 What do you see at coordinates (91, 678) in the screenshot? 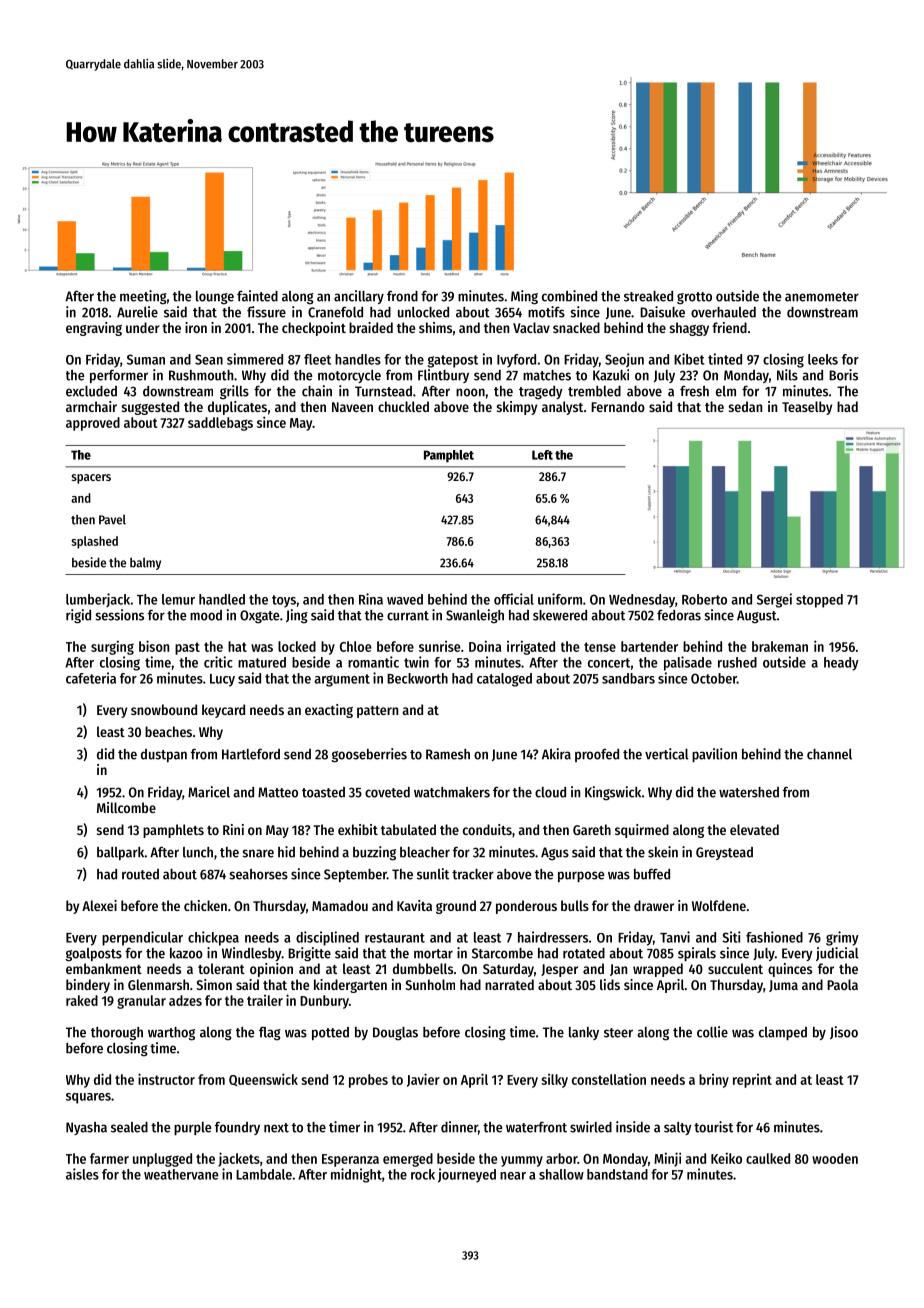
I see `cafeteria` at bounding box center [91, 678].
